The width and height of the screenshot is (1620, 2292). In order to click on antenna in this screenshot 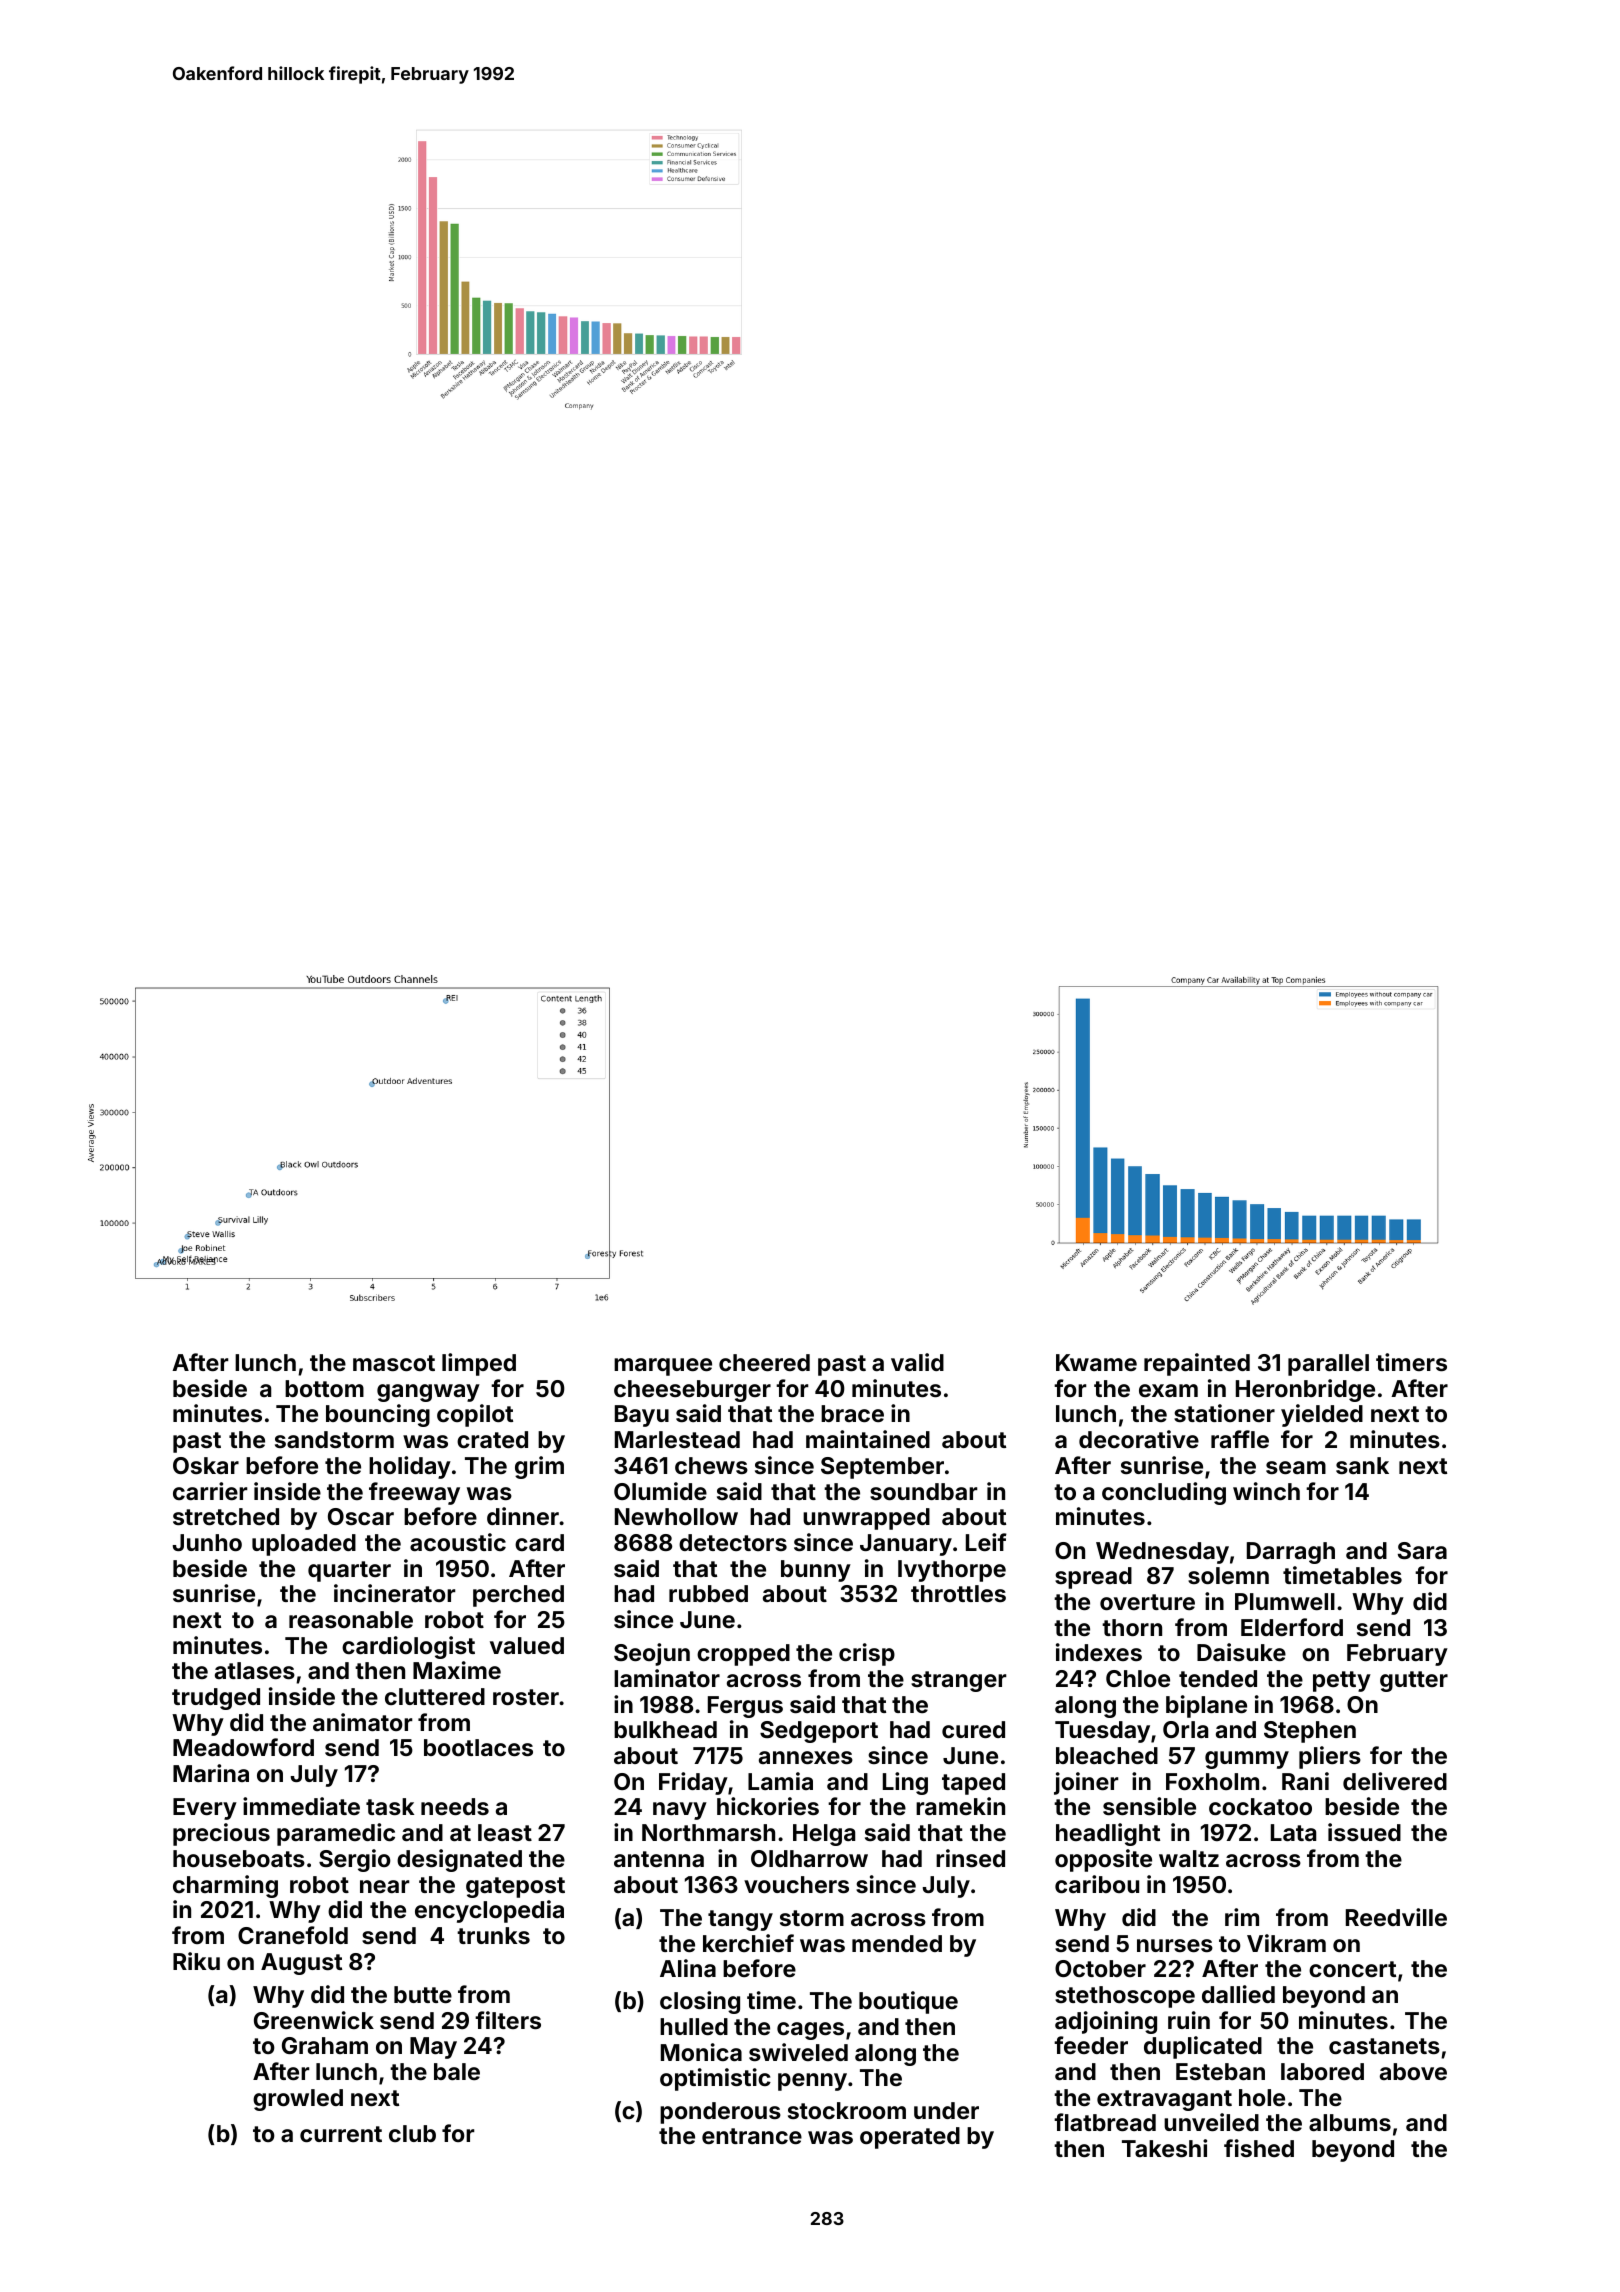, I will do `click(659, 1859)`.
